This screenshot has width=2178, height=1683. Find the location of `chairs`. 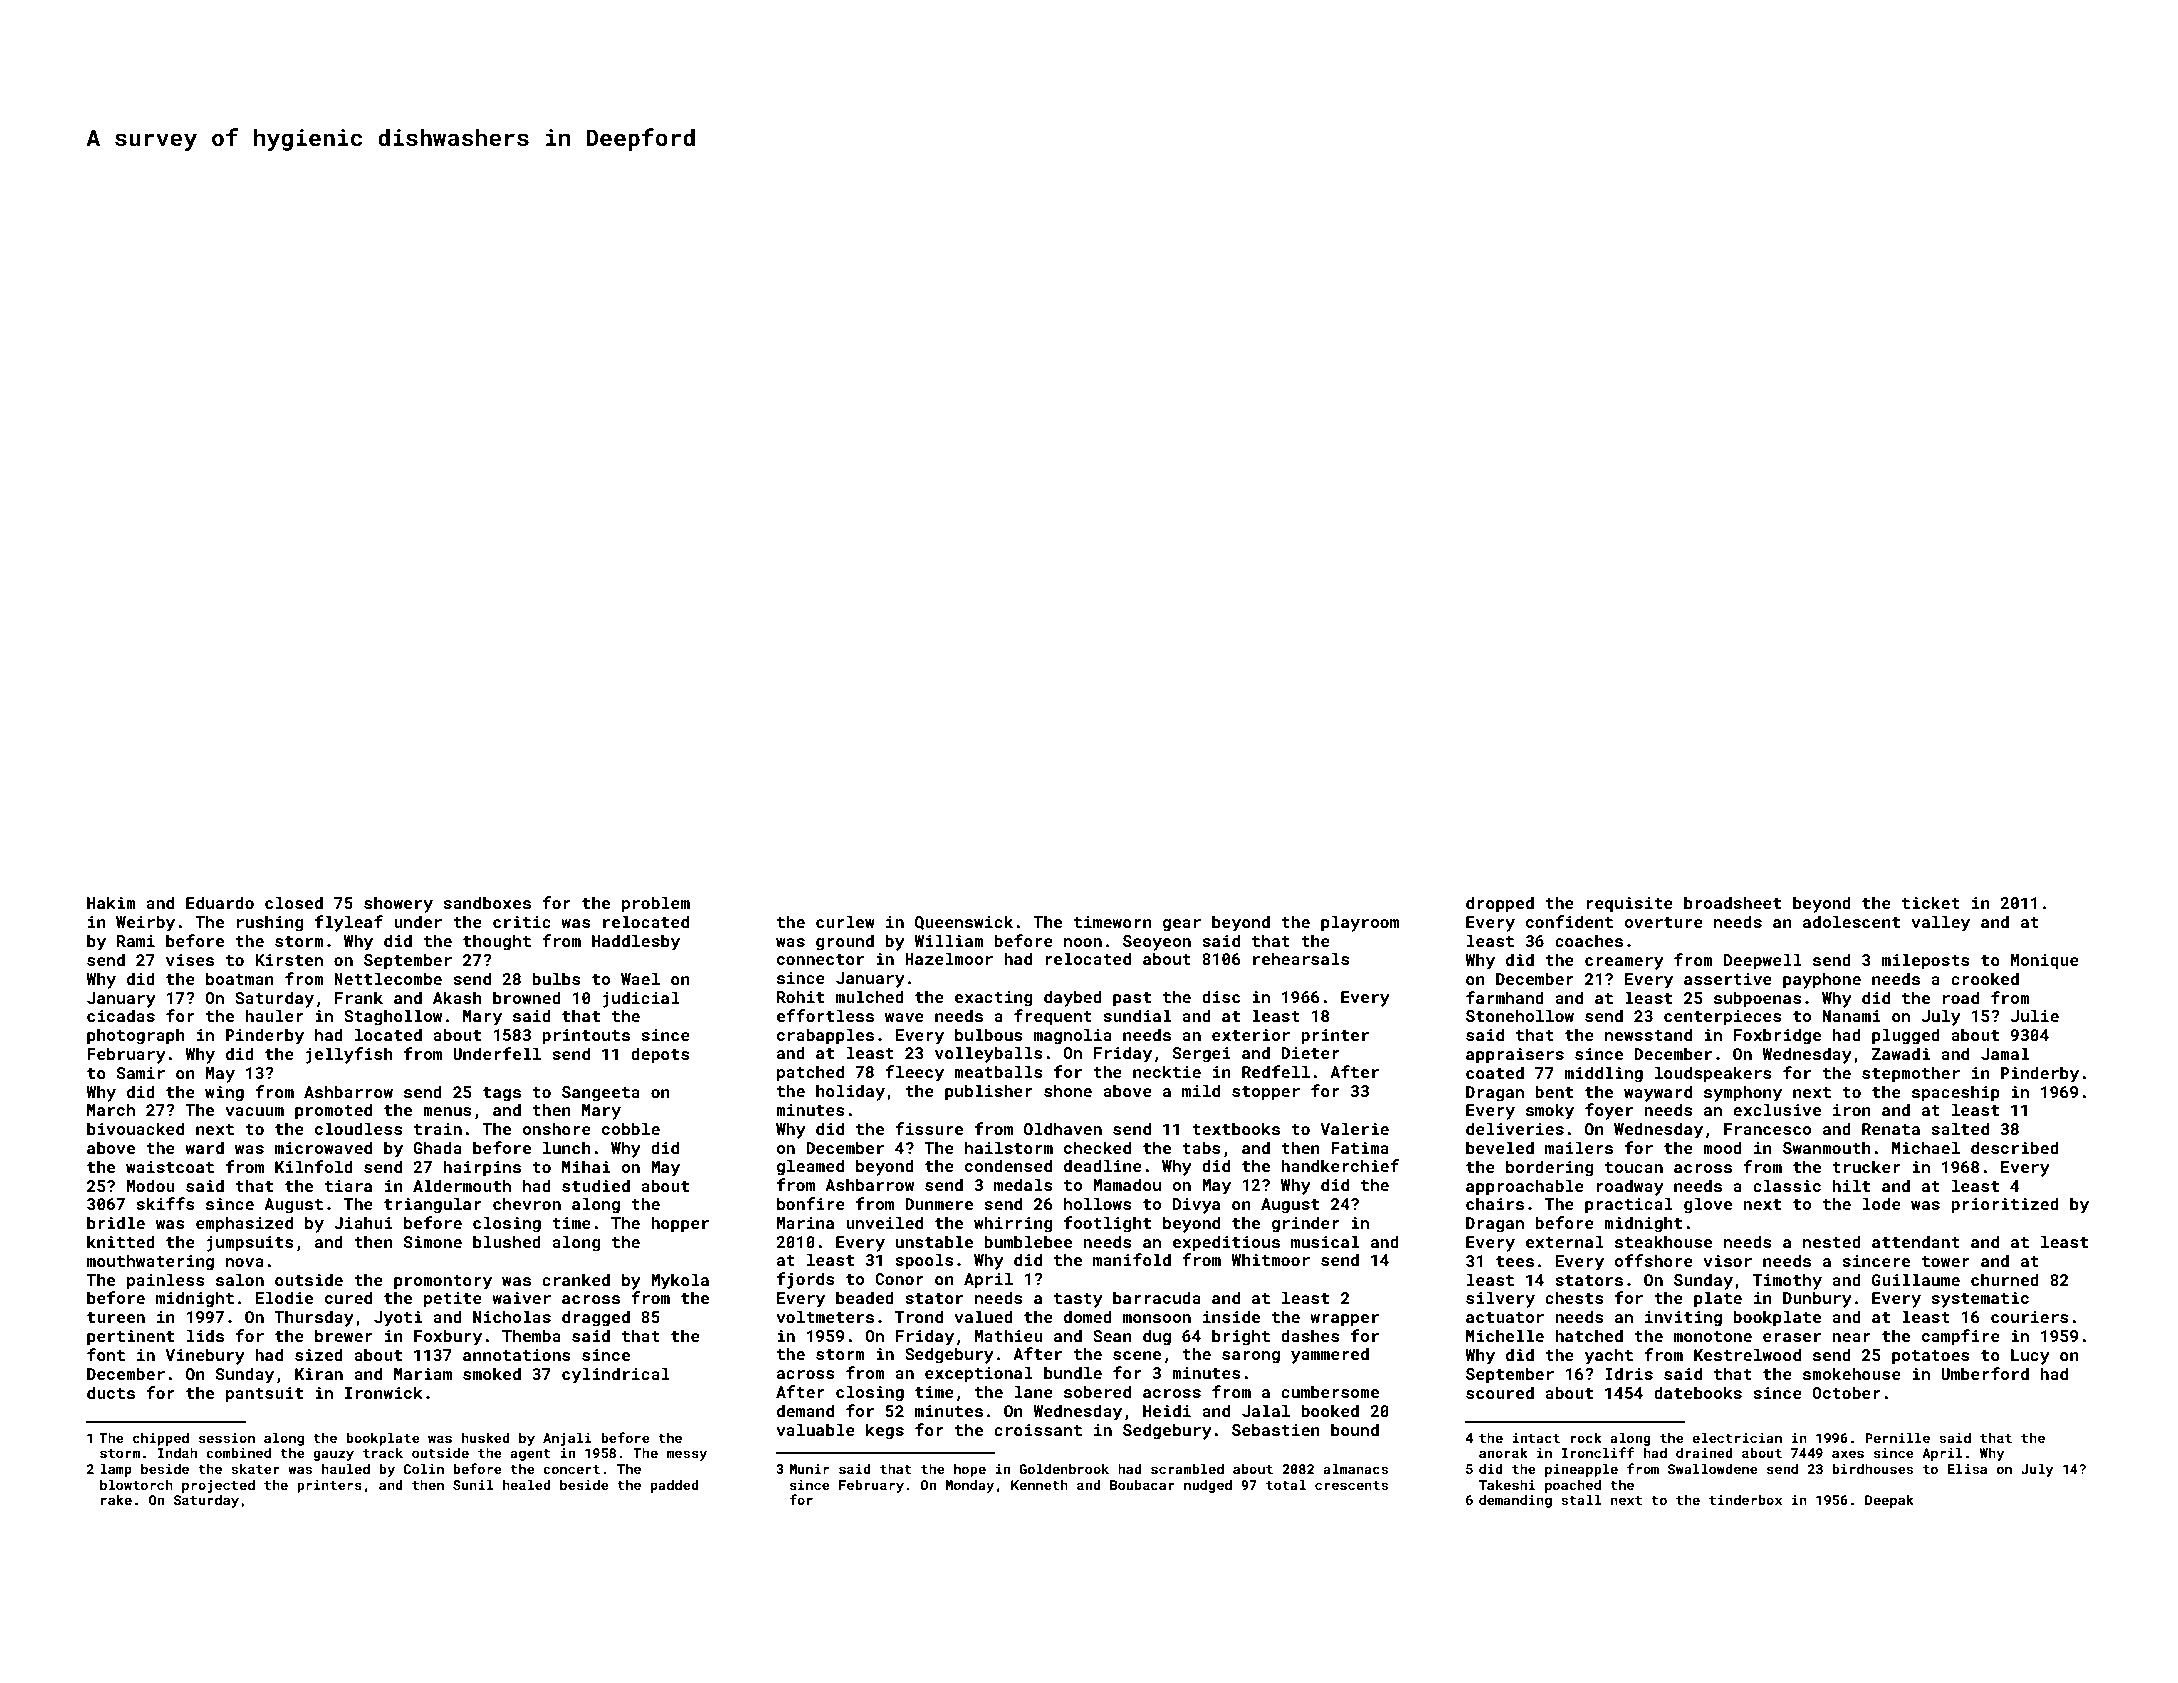

chairs is located at coordinates (1495, 1203).
